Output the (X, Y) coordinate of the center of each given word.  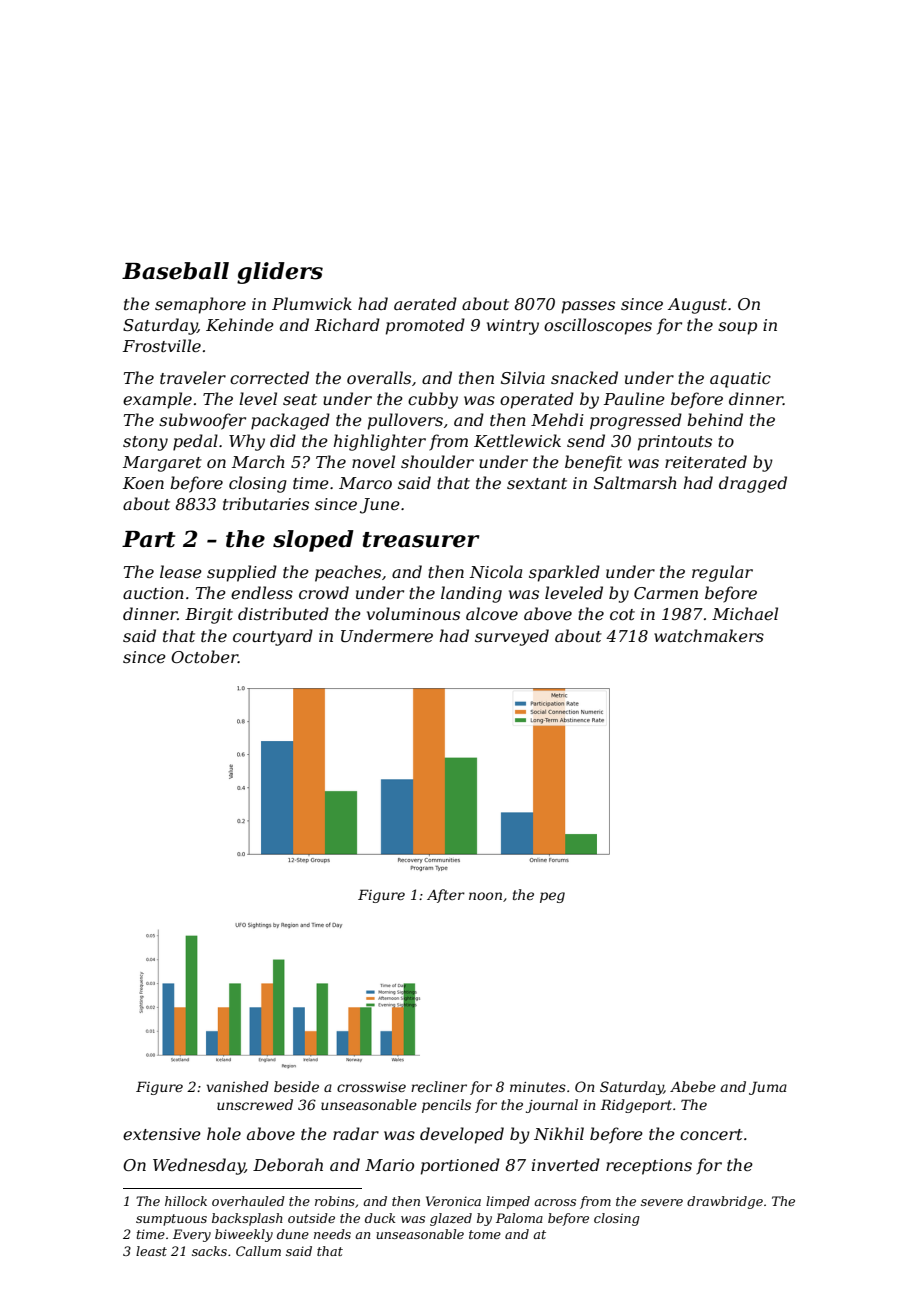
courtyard (273, 637)
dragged (753, 484)
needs (332, 1234)
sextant (537, 483)
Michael (745, 613)
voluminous (413, 613)
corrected (269, 377)
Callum (258, 1251)
